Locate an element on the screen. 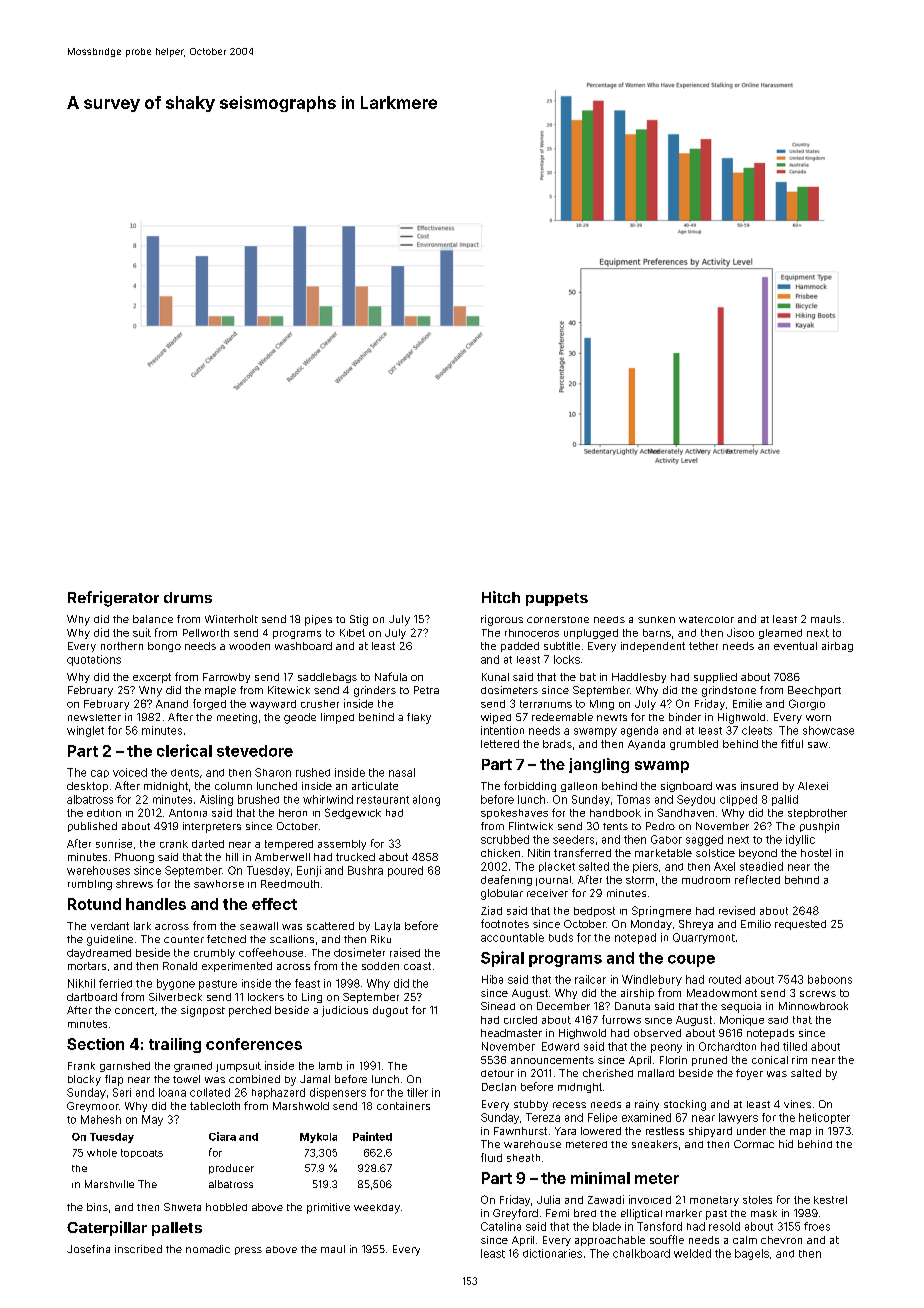 The image size is (924, 1308). interpreters is located at coordinates (212, 827).
